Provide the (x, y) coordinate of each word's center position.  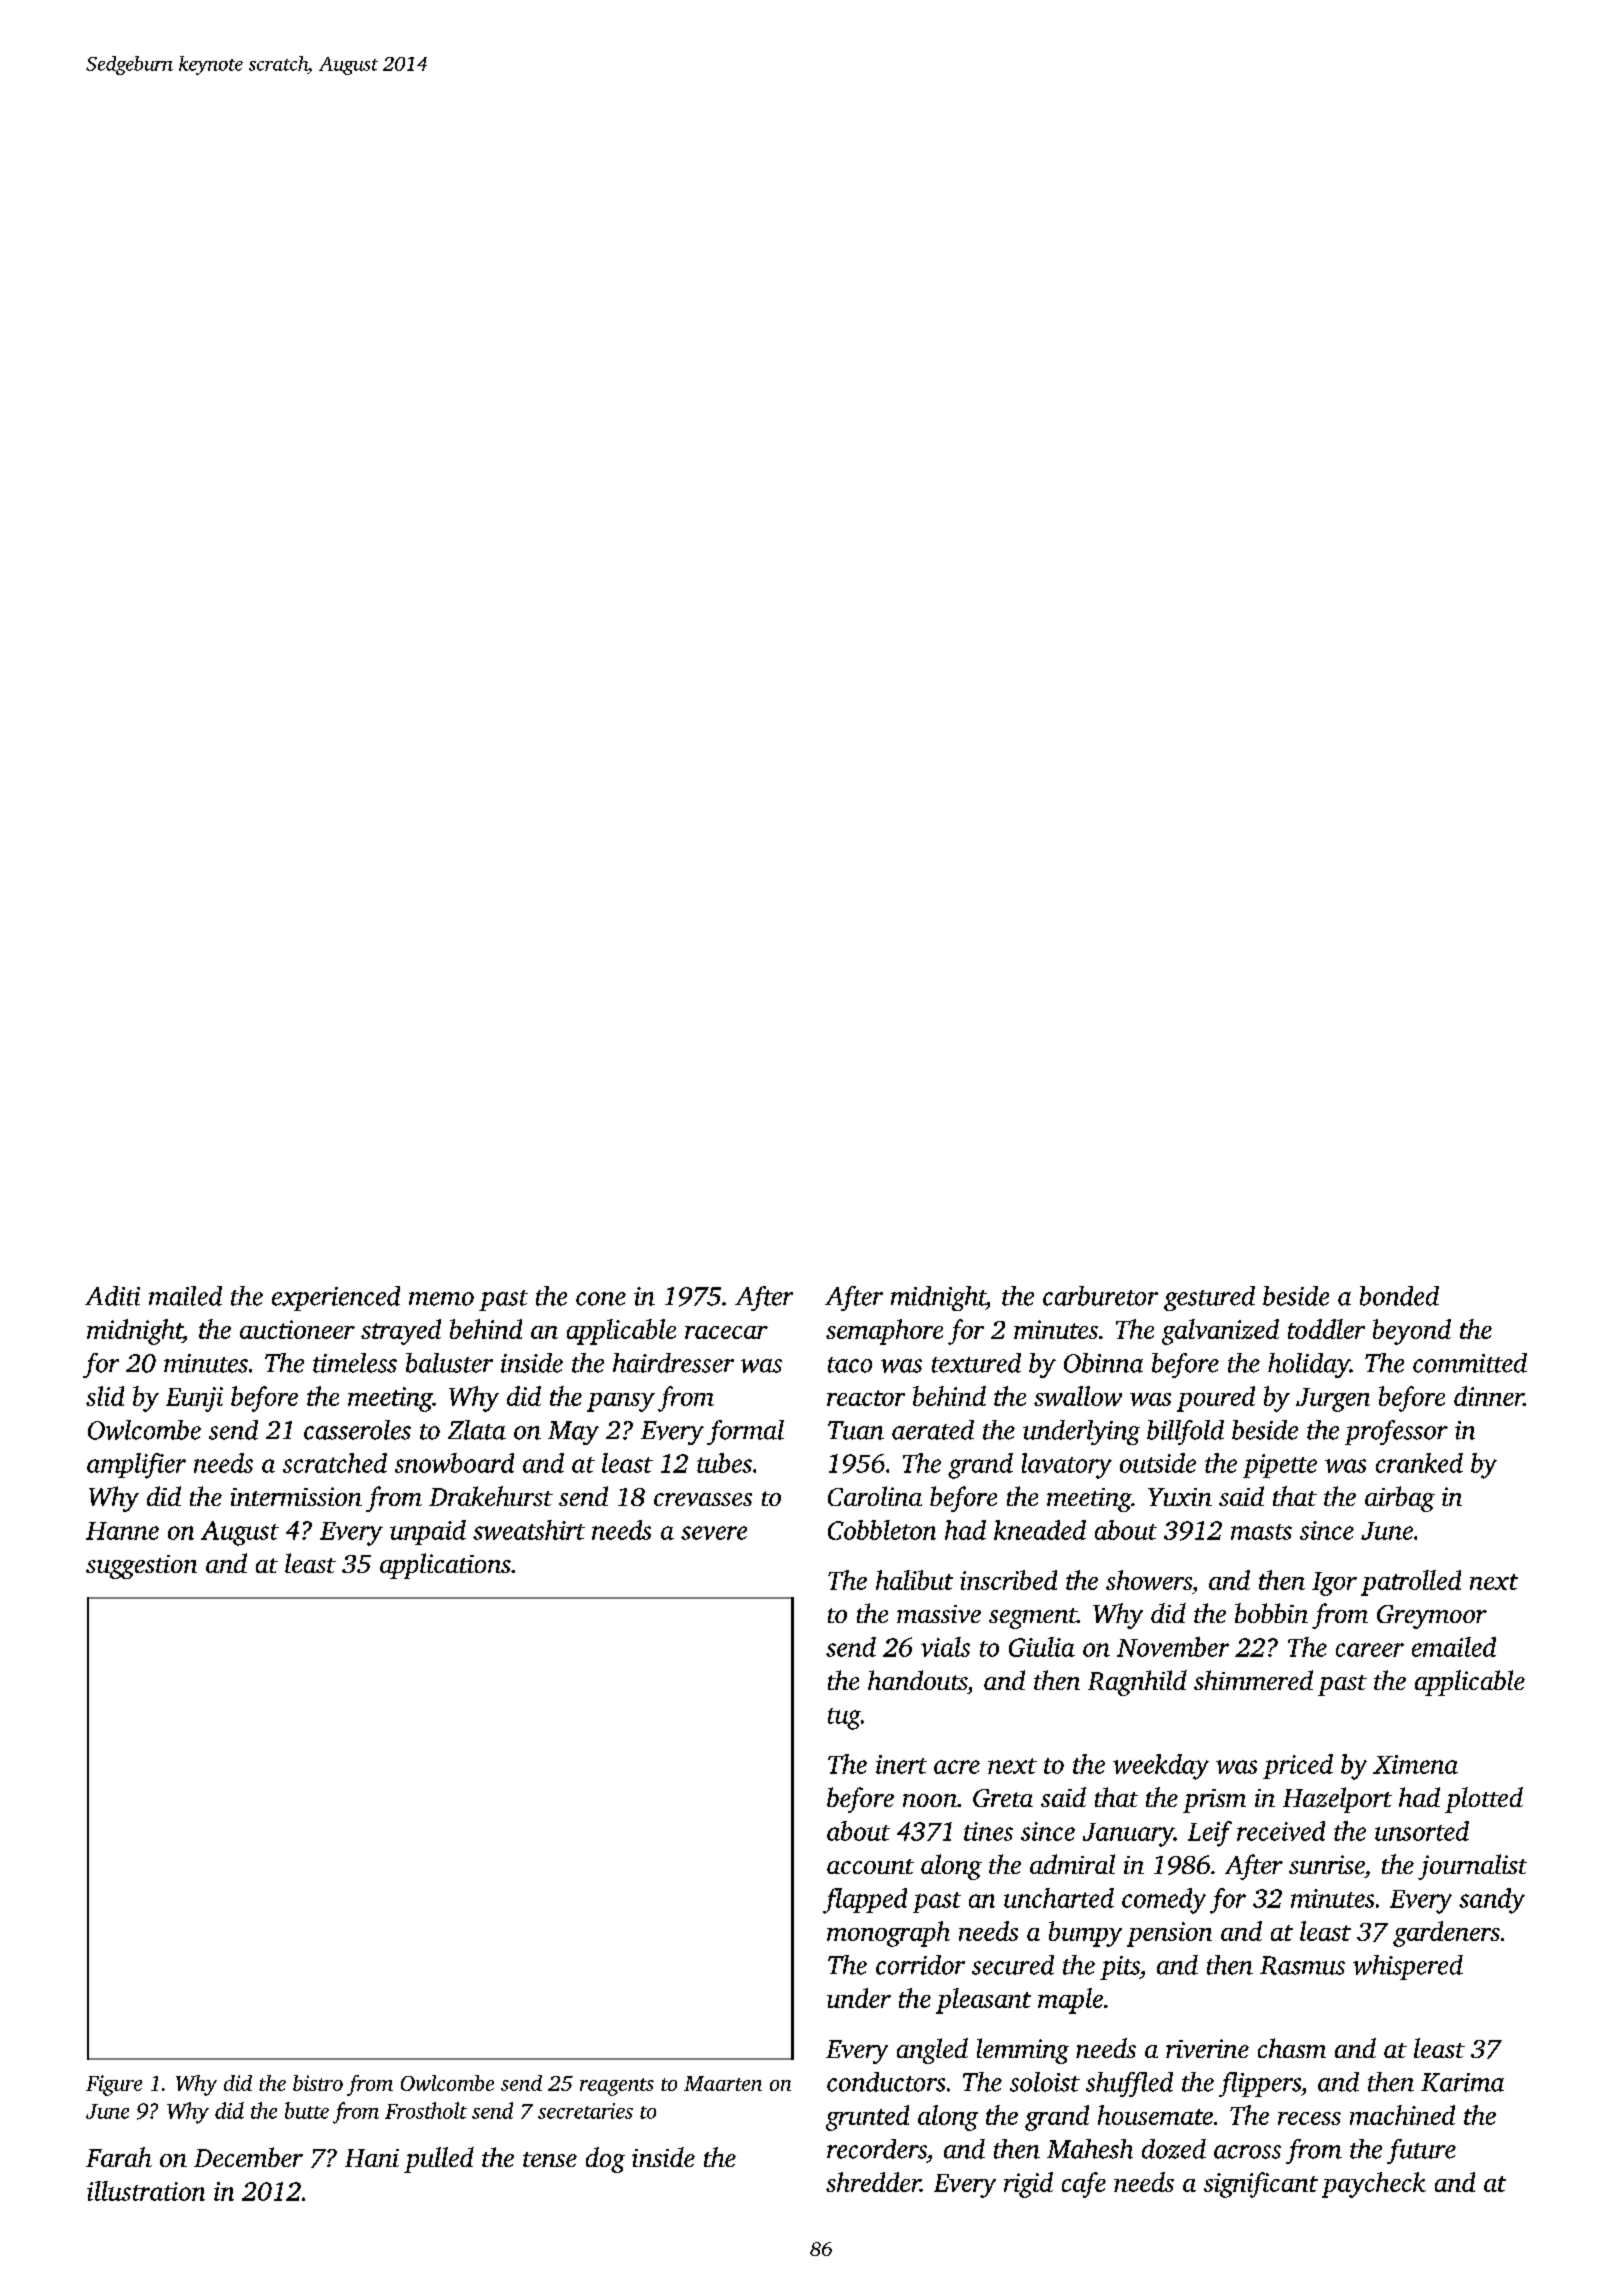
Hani (372, 2158)
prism (1214, 1801)
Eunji (194, 1399)
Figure (114, 2085)
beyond (1412, 1332)
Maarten (723, 2083)
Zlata (477, 1430)
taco (850, 1365)
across (1247, 2152)
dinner (1489, 1396)
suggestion (141, 1567)
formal (745, 1432)
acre (957, 1767)
